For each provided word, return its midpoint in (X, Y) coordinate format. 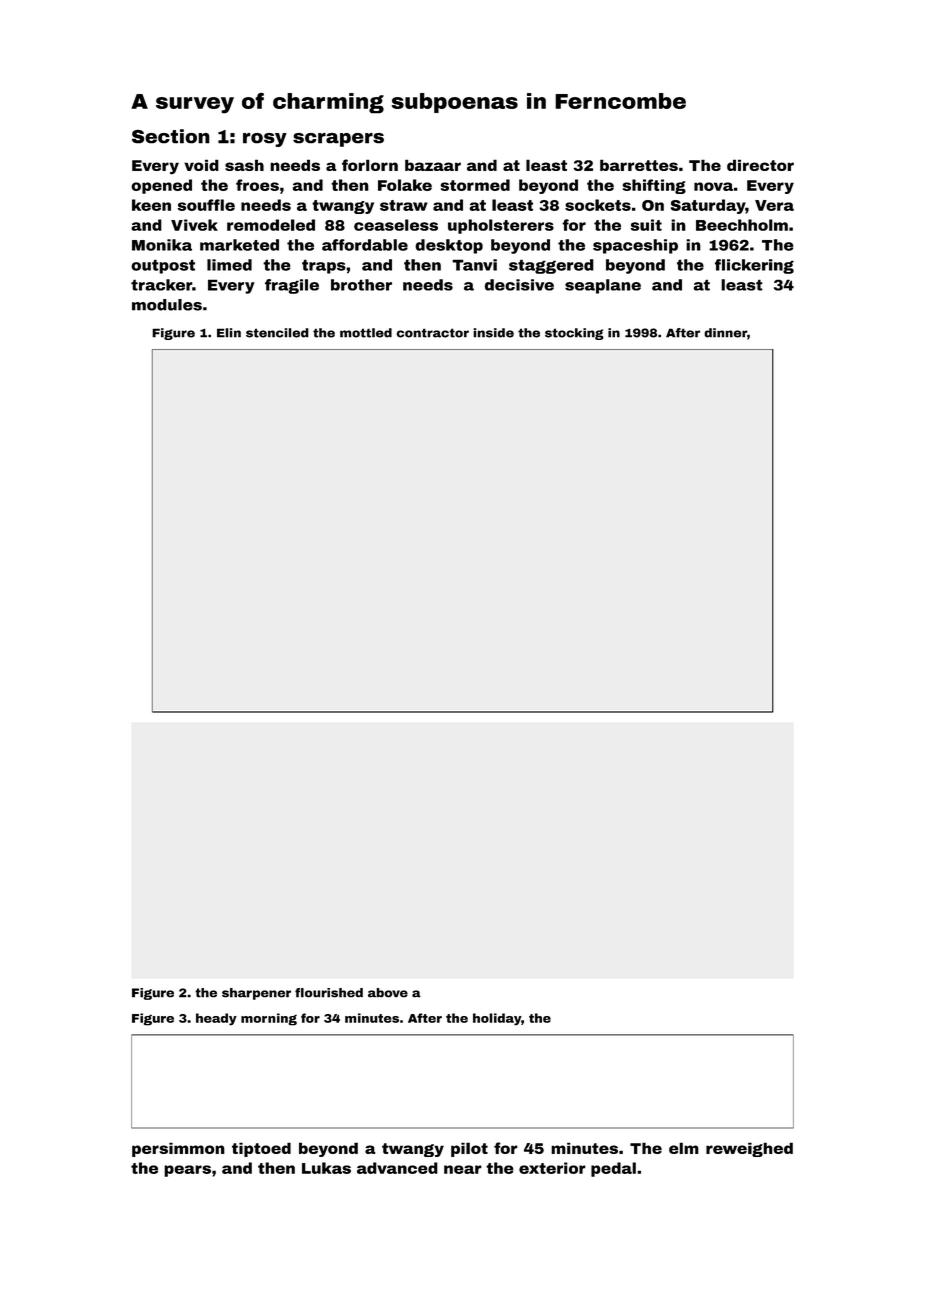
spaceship (635, 246)
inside (493, 333)
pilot (469, 1149)
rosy (265, 140)
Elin (229, 333)
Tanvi (474, 265)
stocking (574, 334)
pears (187, 1171)
